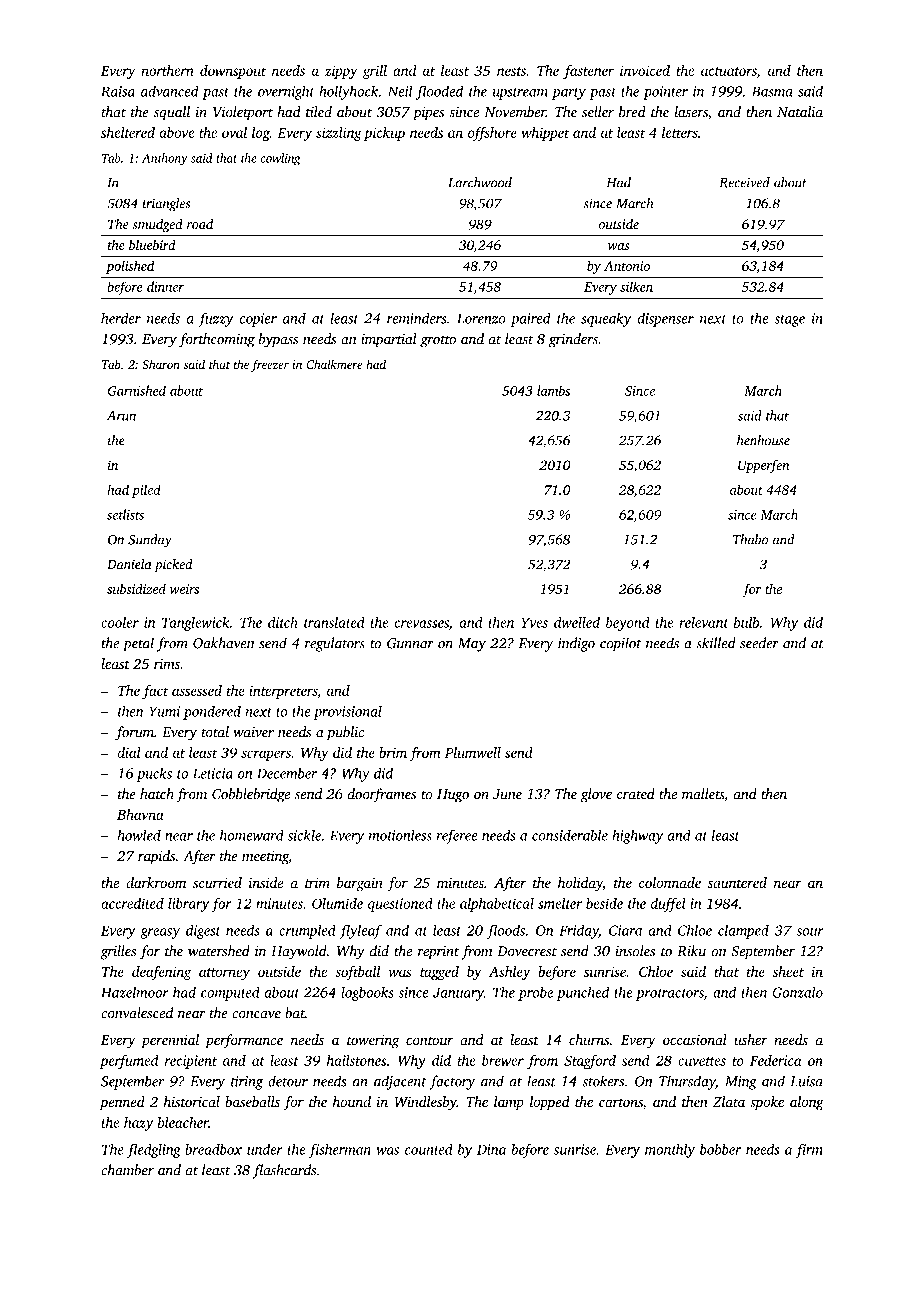 This screenshot has width=924, height=1308. What do you see at coordinates (797, 992) in the screenshot?
I see `Gonzalo` at bounding box center [797, 992].
